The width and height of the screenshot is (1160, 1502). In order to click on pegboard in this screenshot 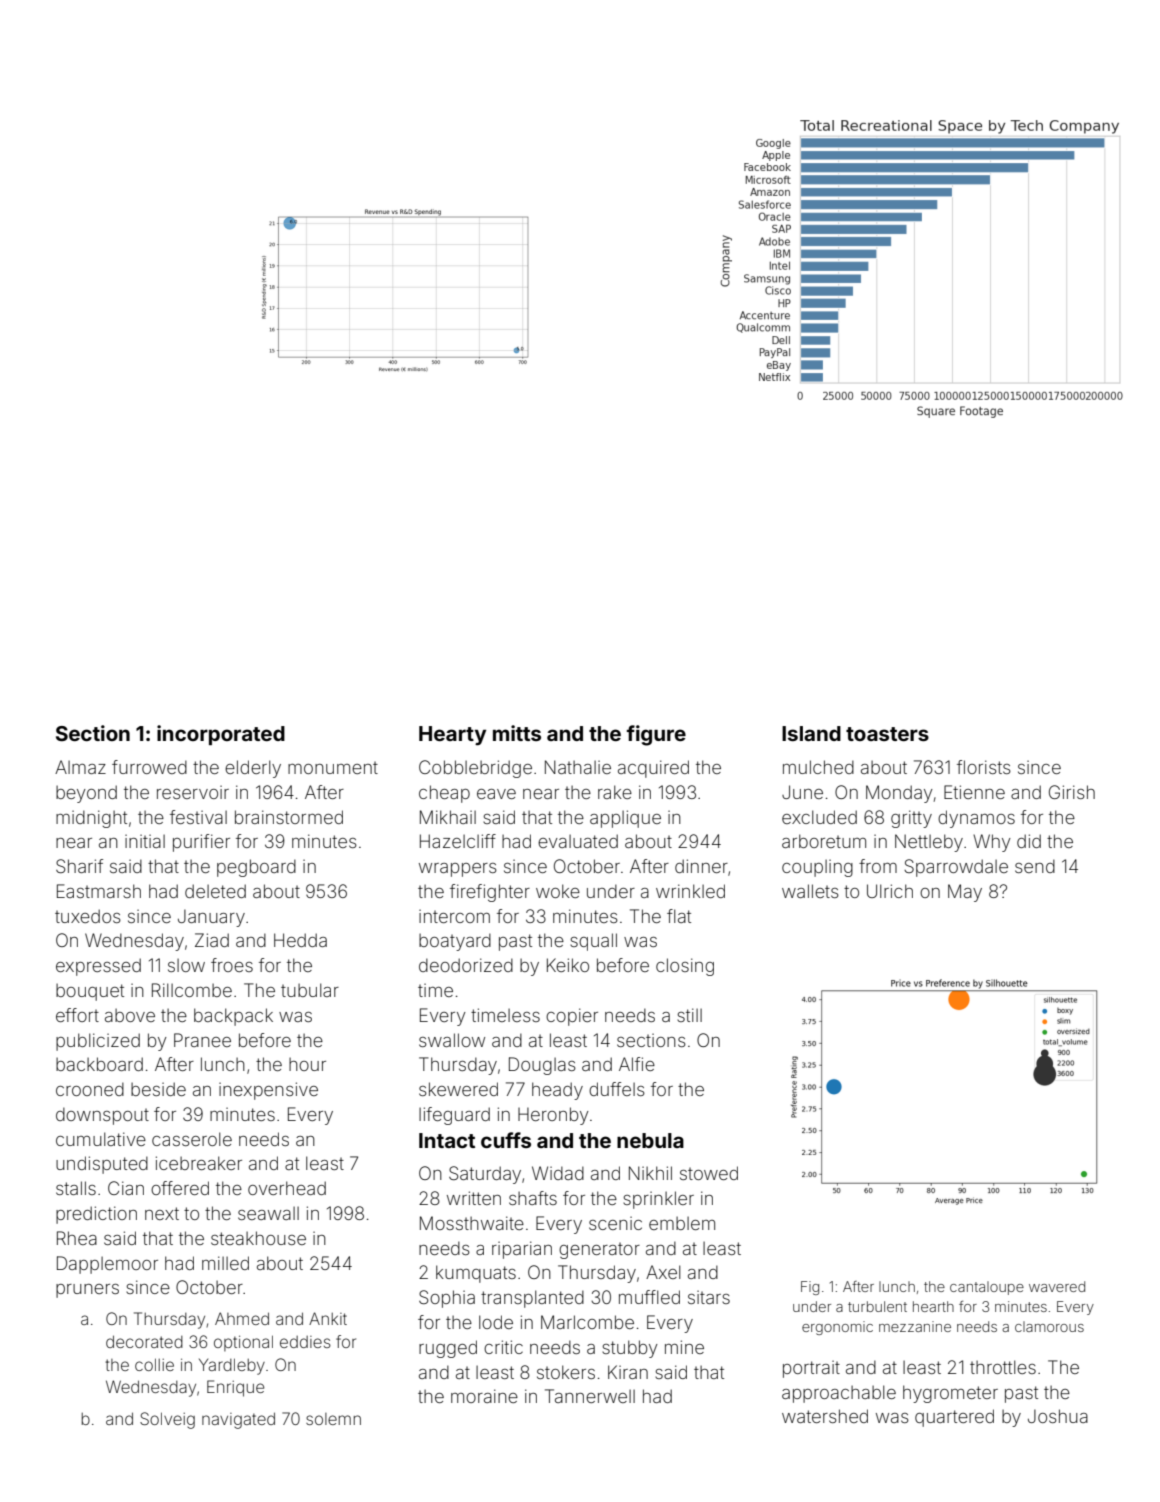, I will do `click(256, 868)`.
